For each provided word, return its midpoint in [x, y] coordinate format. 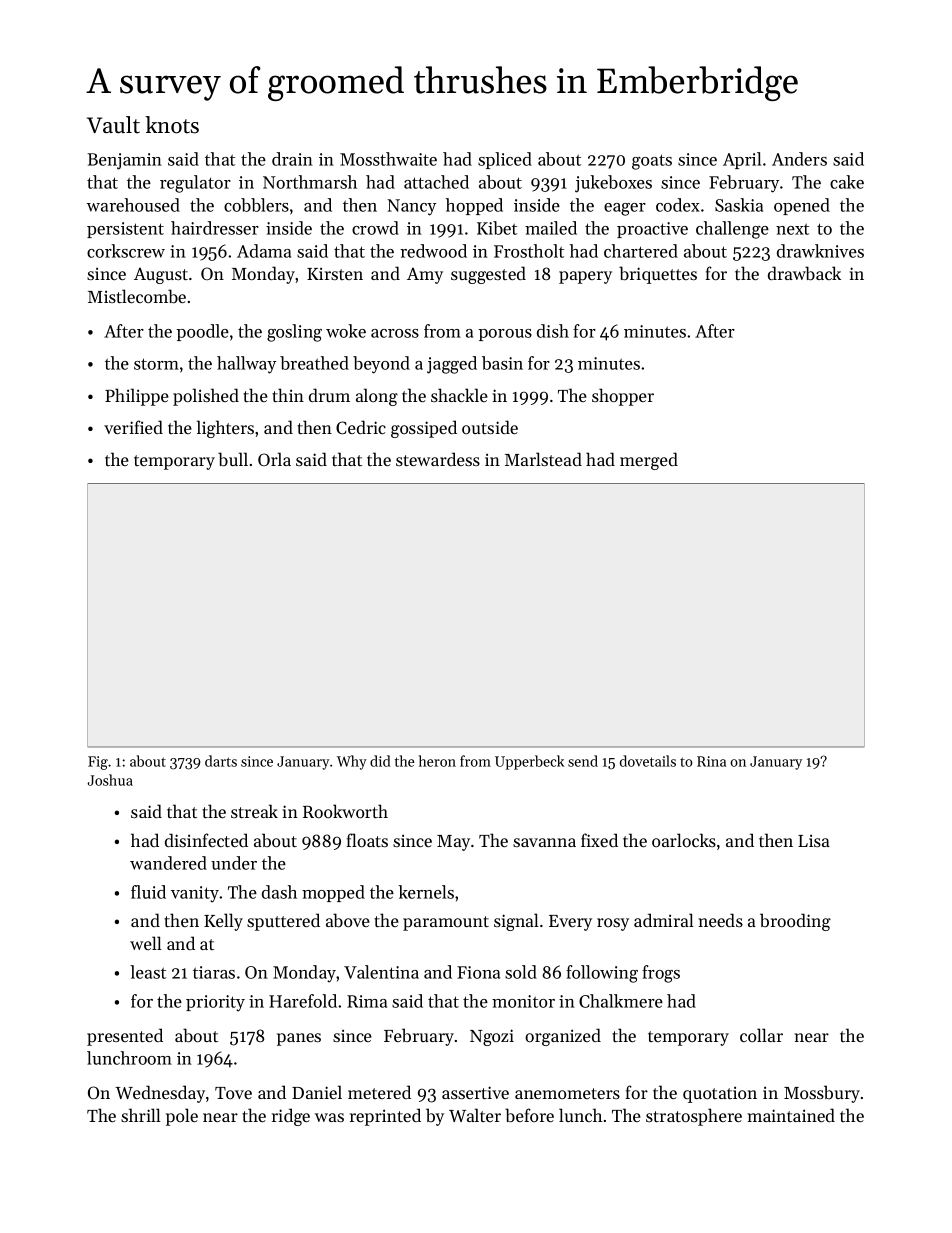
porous [505, 335]
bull [233, 459]
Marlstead [543, 459]
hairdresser [215, 228]
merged [649, 461]
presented [125, 1037]
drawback [804, 273]
